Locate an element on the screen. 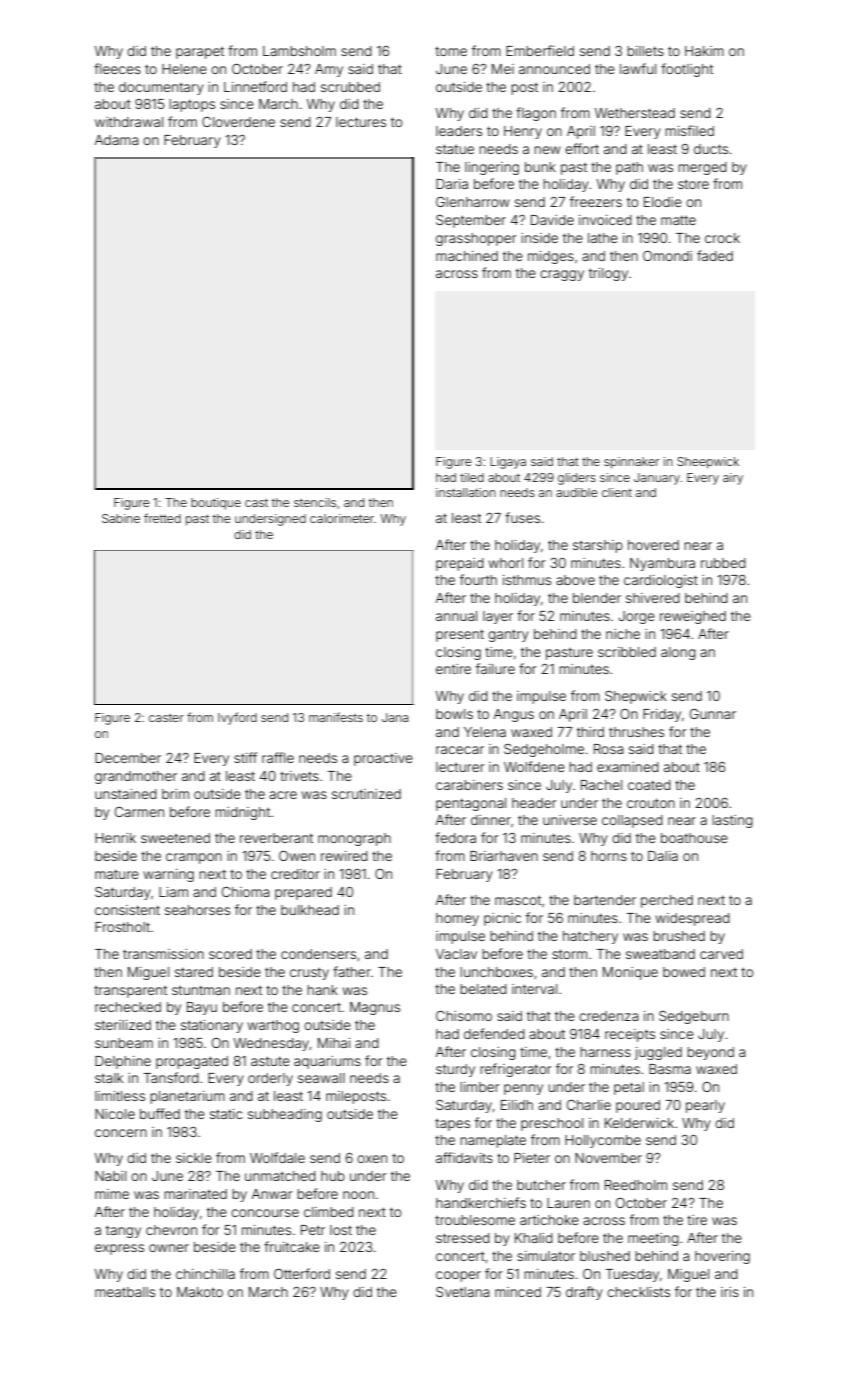  misfiled is located at coordinates (689, 130).
